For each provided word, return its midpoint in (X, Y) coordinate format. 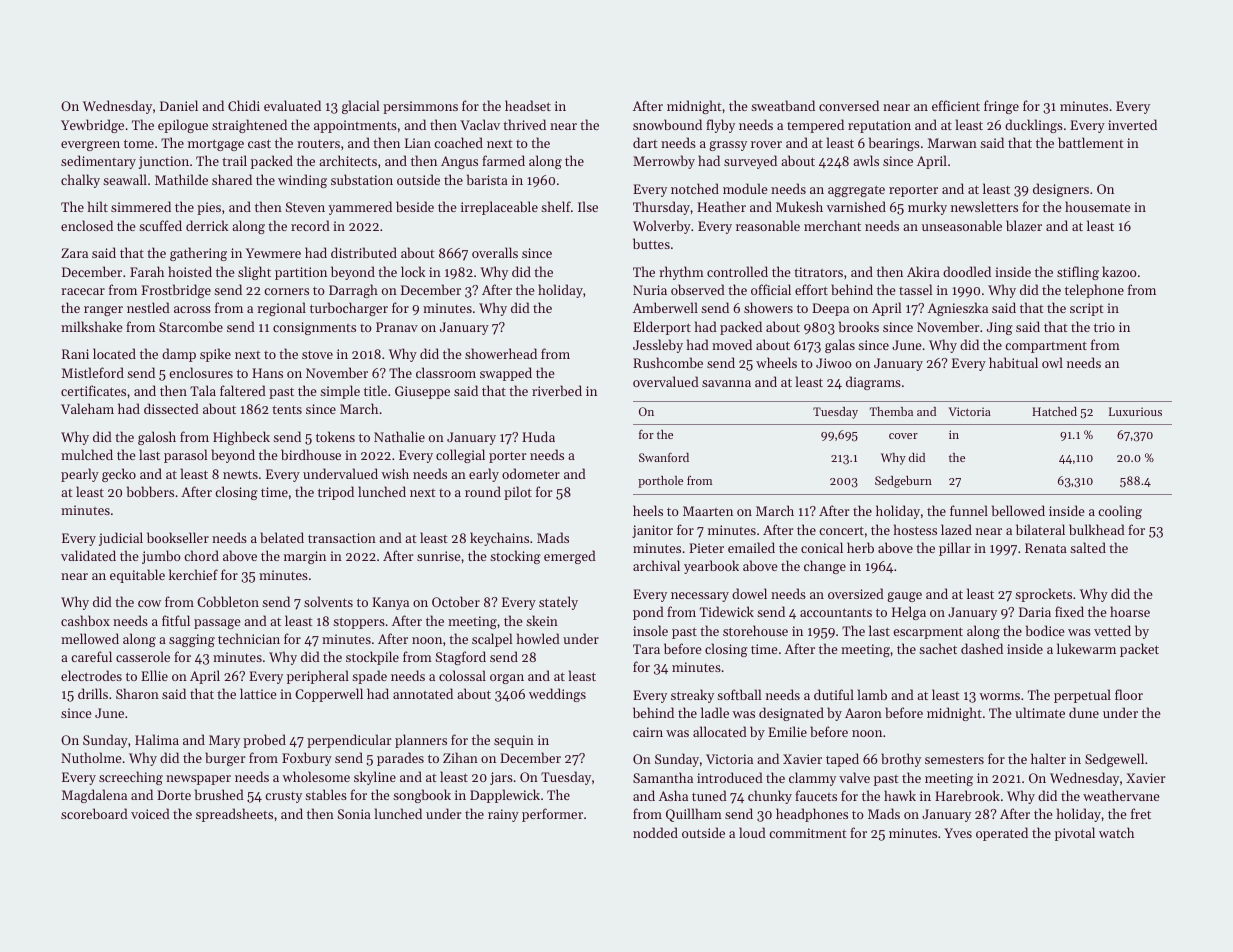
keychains (499, 539)
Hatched (1054, 411)
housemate (1098, 206)
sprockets (1043, 595)
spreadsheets (234, 815)
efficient (956, 105)
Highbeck (241, 438)
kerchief (193, 574)
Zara (74, 253)
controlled (737, 271)
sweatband (783, 105)
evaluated (292, 105)
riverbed (557, 390)
